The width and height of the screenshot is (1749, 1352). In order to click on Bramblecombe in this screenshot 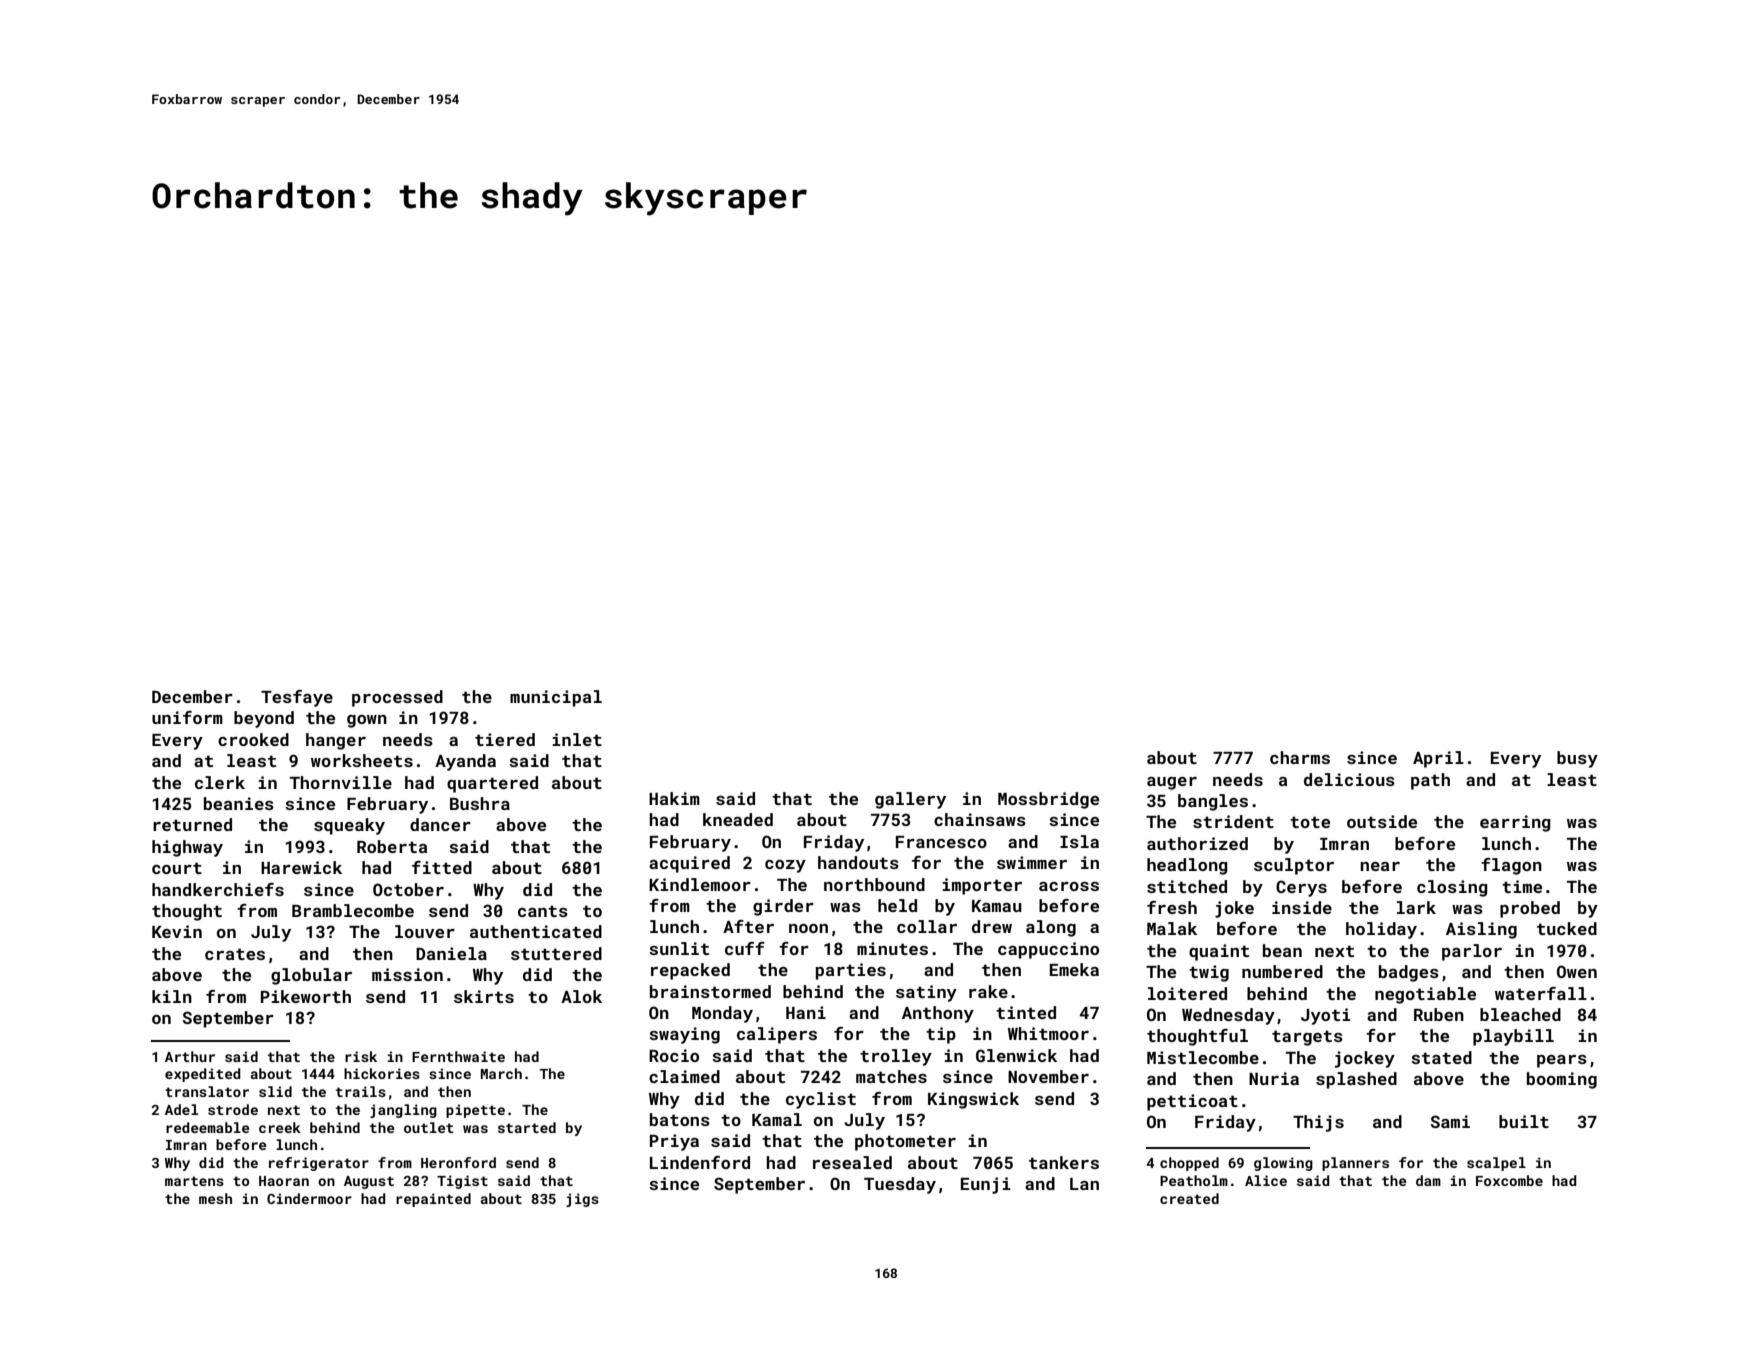, I will do `click(353, 910)`.
